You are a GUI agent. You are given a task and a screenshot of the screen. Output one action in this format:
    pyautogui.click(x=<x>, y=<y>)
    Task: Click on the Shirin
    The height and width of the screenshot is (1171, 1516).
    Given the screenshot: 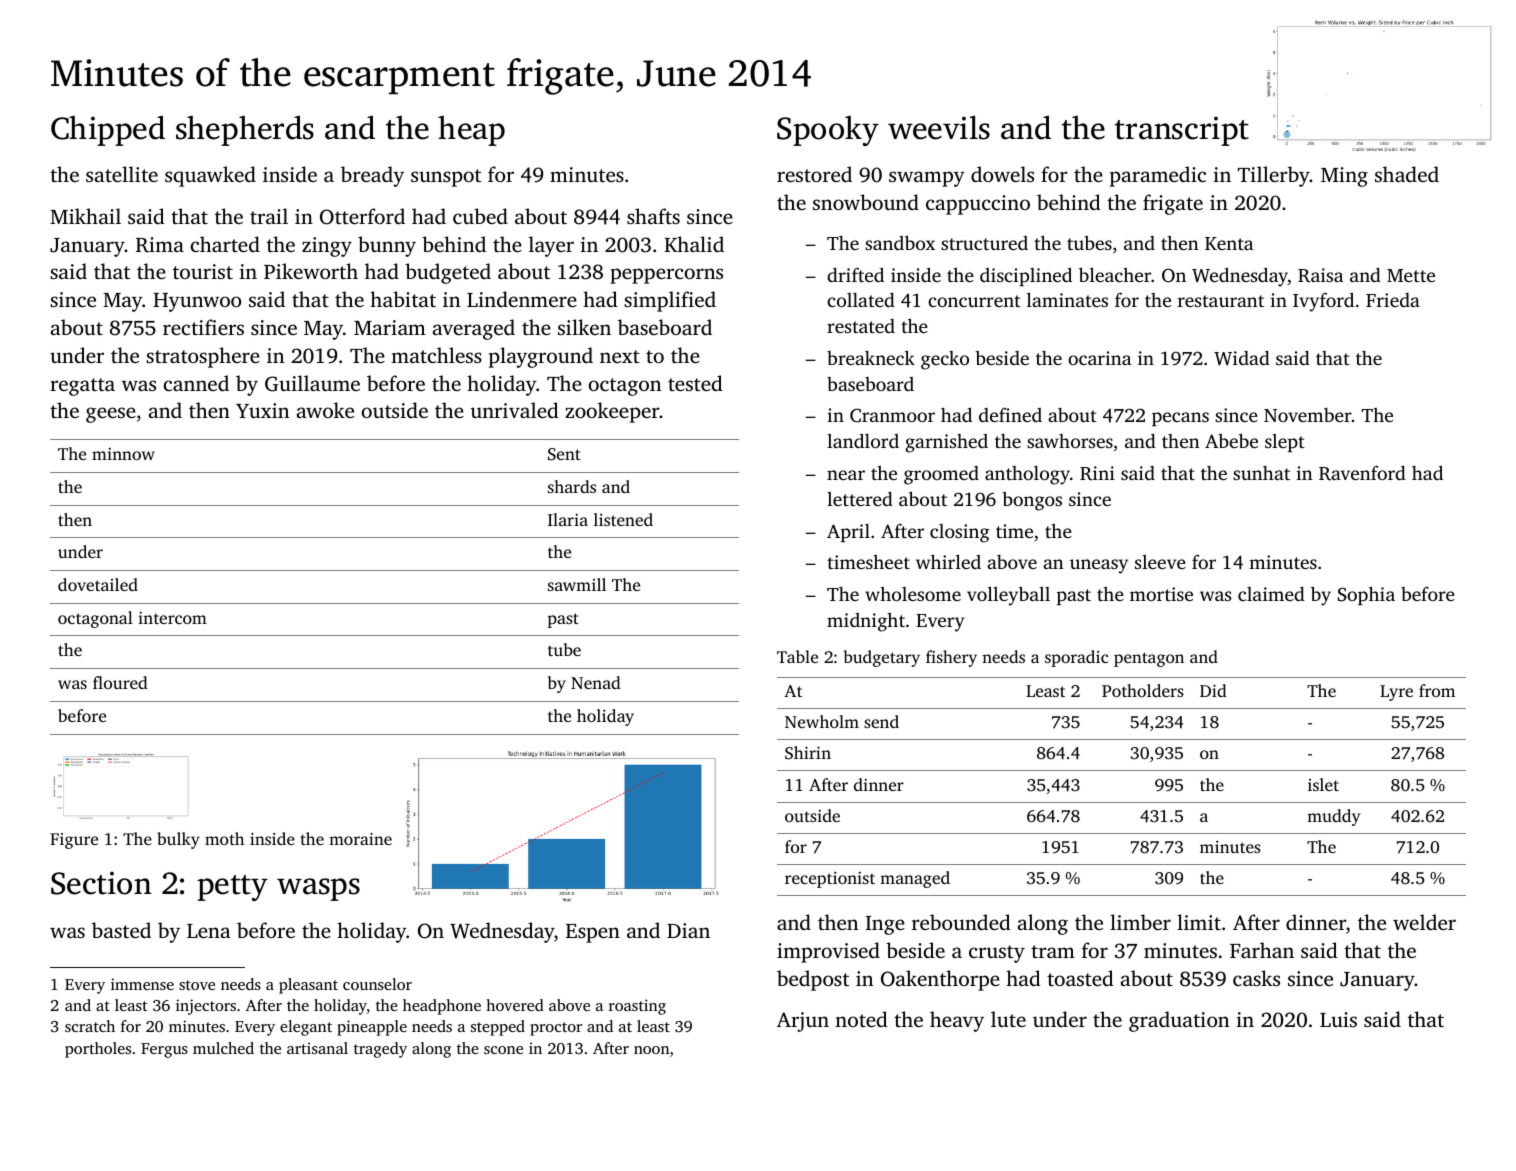 What is the action you would take?
    pyautogui.click(x=808, y=753)
